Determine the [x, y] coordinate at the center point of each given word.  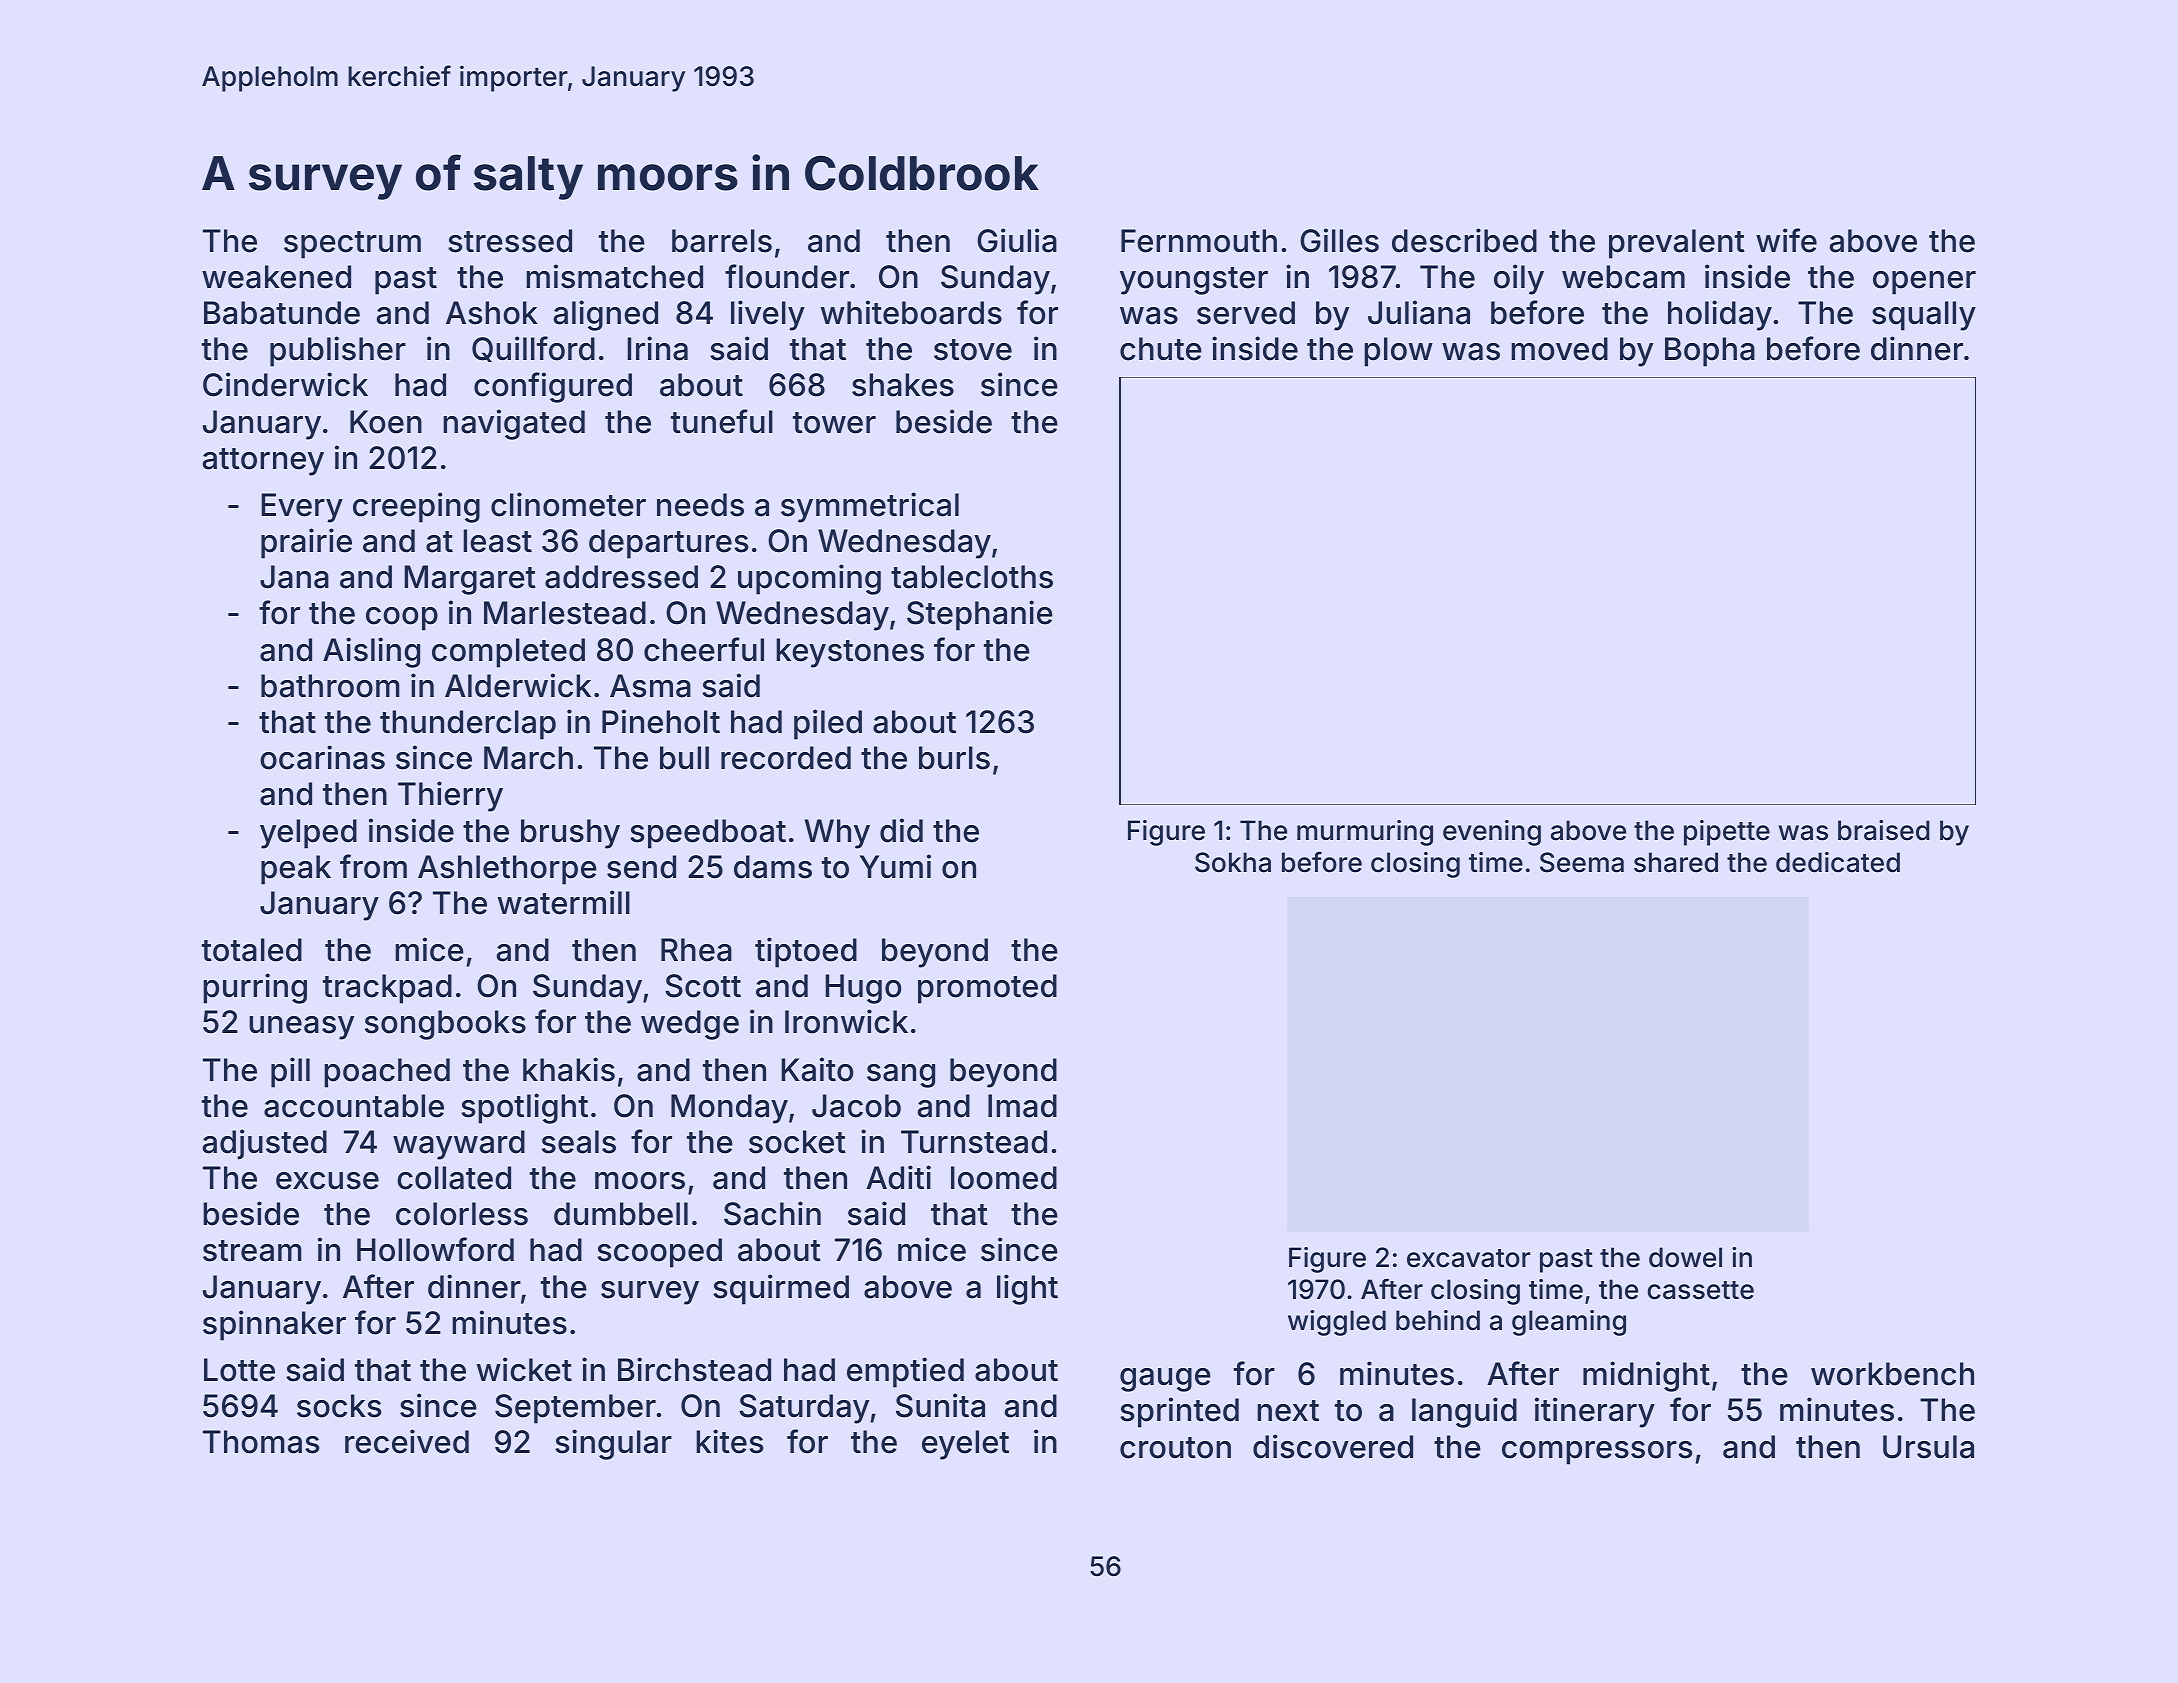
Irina [657, 348]
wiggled [1337, 1323]
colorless [462, 1214]
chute [1161, 349]
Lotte [239, 1370]
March [528, 758]
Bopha [1710, 352]
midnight [1646, 1376]
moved [1559, 349]
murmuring [1365, 833]
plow [1398, 352]
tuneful [722, 421]
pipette [1727, 833]
